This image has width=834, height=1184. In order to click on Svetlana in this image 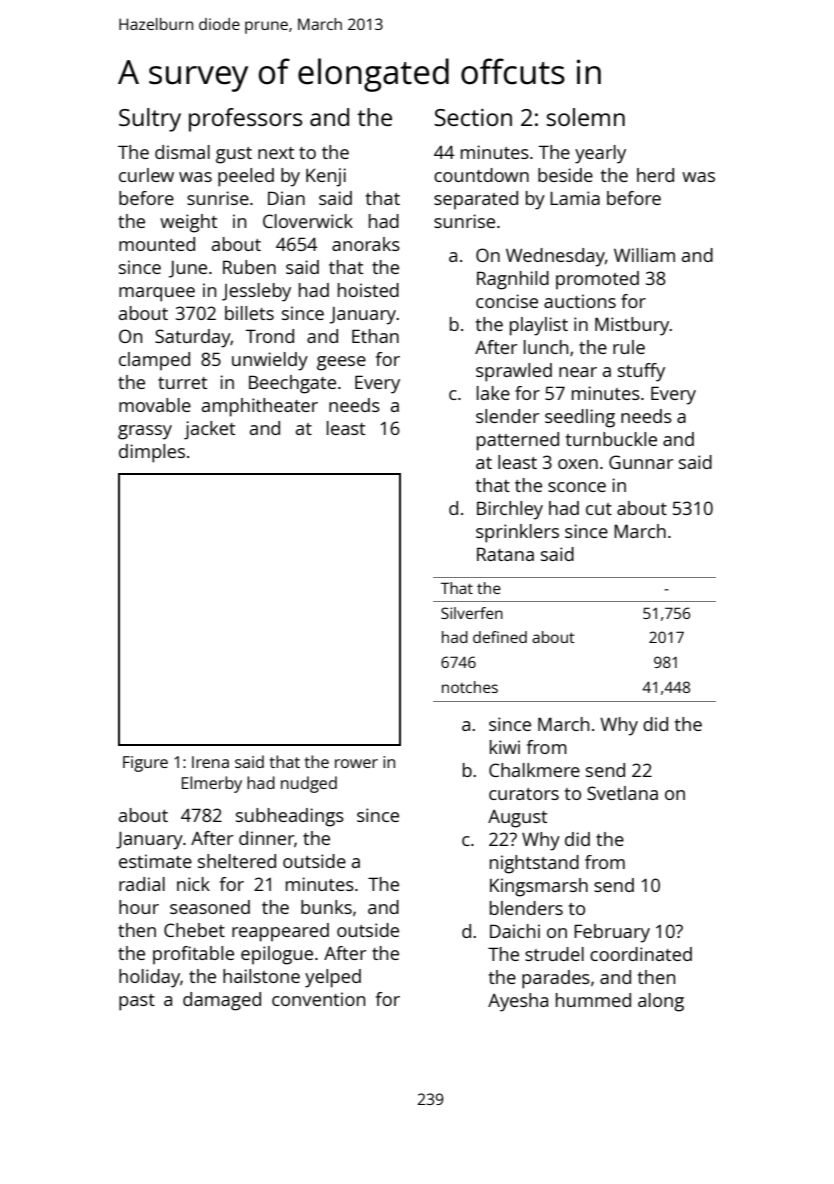, I will do `click(622, 793)`.
